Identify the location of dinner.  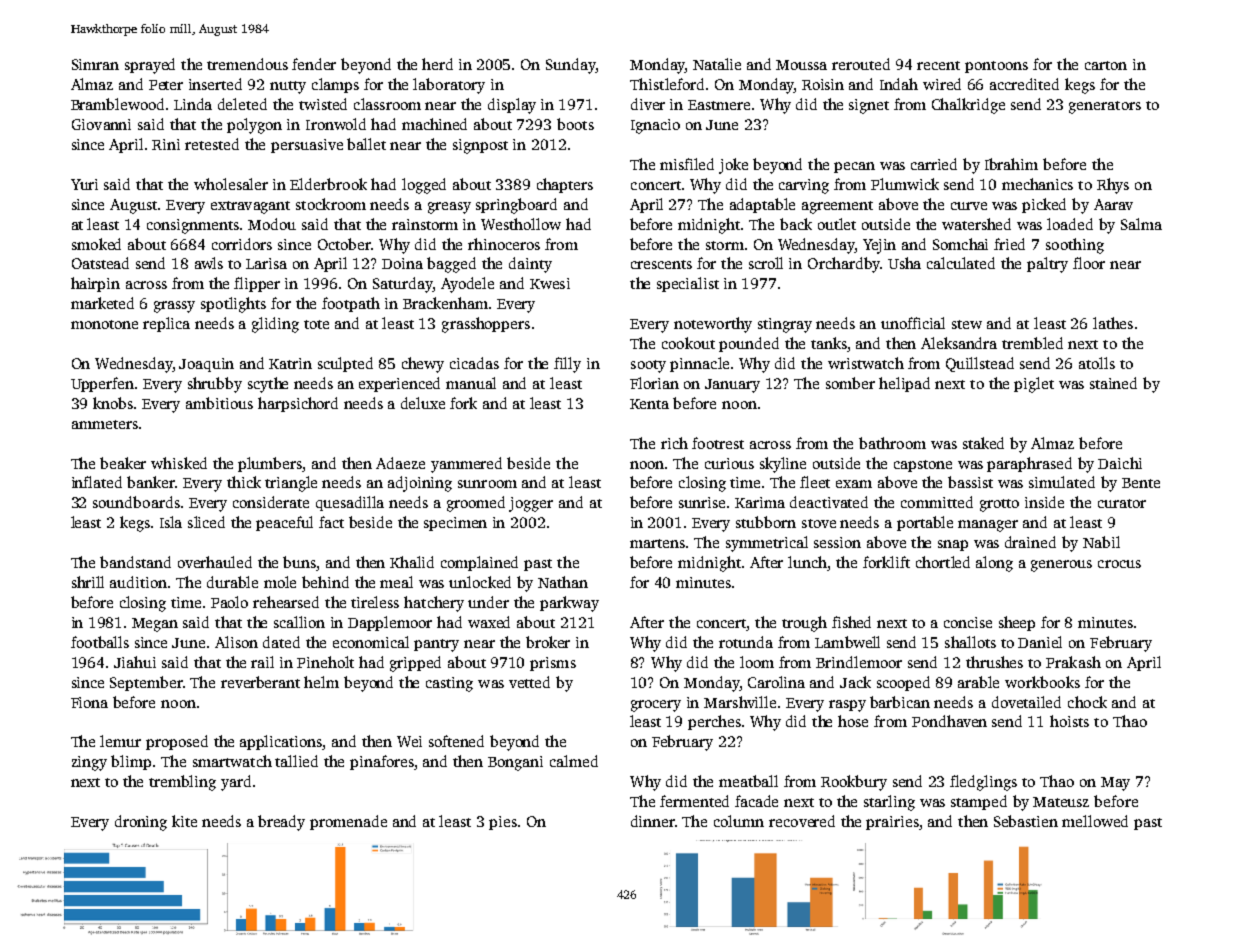
(653, 821).
